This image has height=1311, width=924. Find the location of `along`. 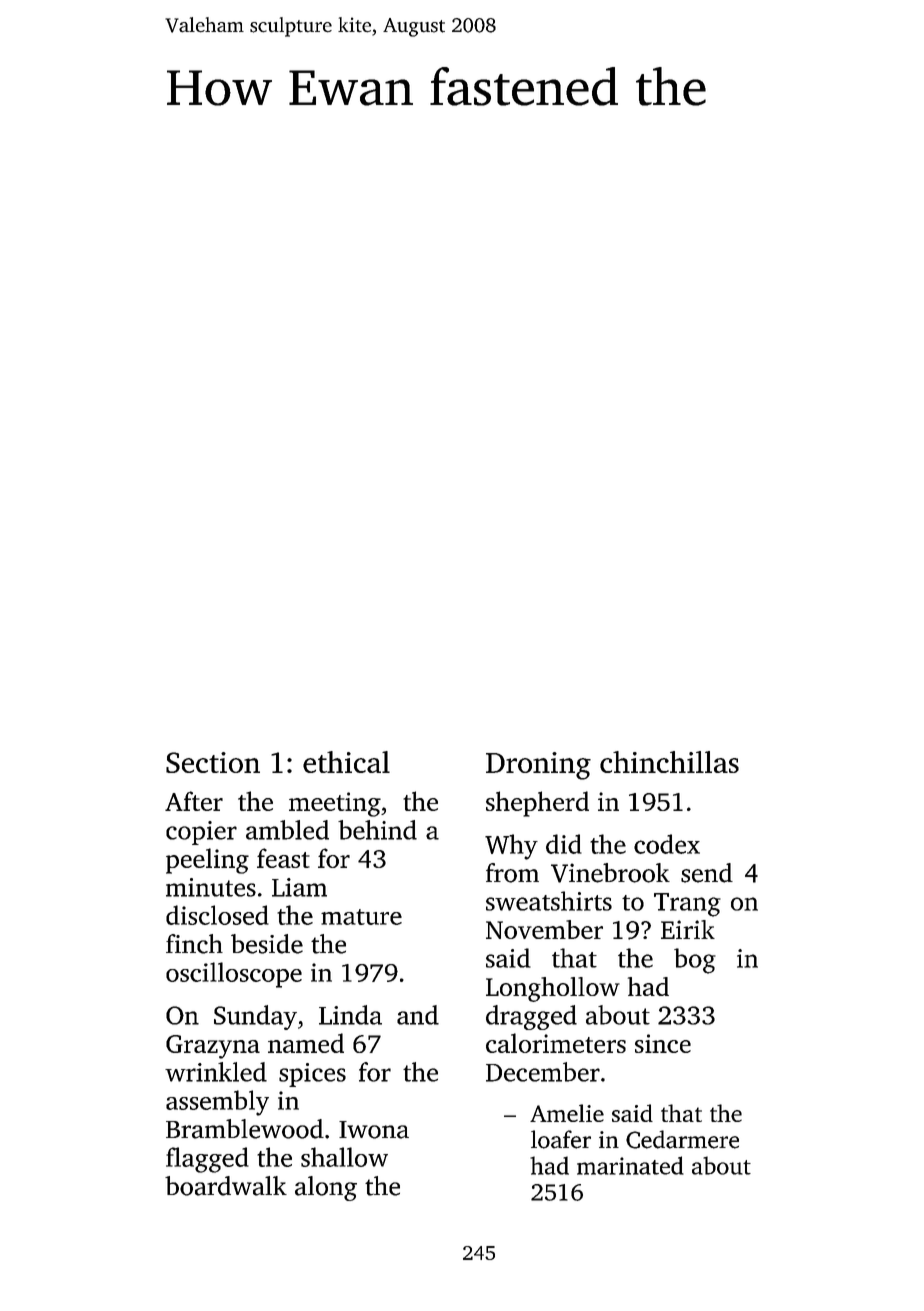

along is located at coordinates (326, 1188).
